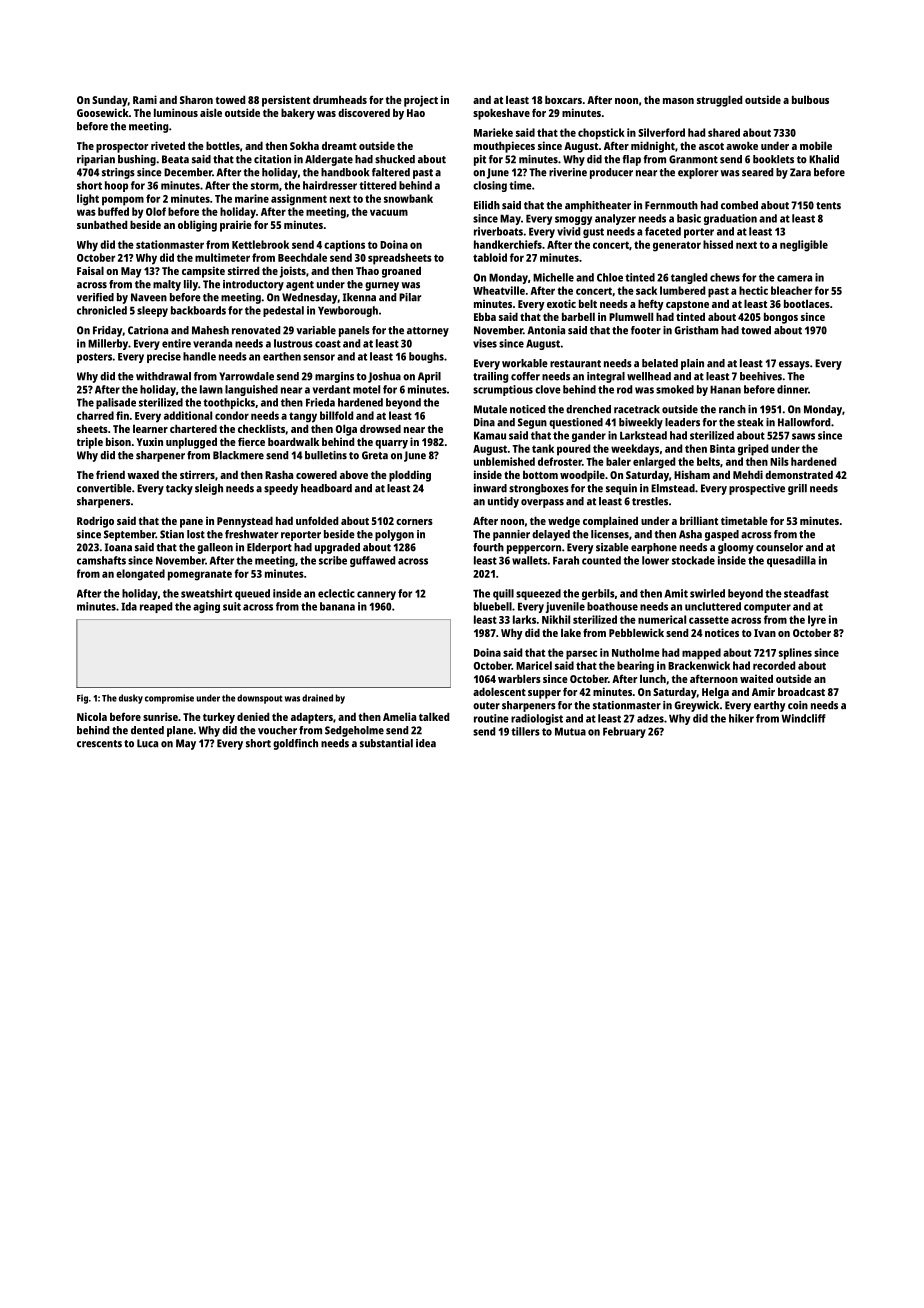 The image size is (924, 1308). I want to click on bulbous, so click(810, 99).
